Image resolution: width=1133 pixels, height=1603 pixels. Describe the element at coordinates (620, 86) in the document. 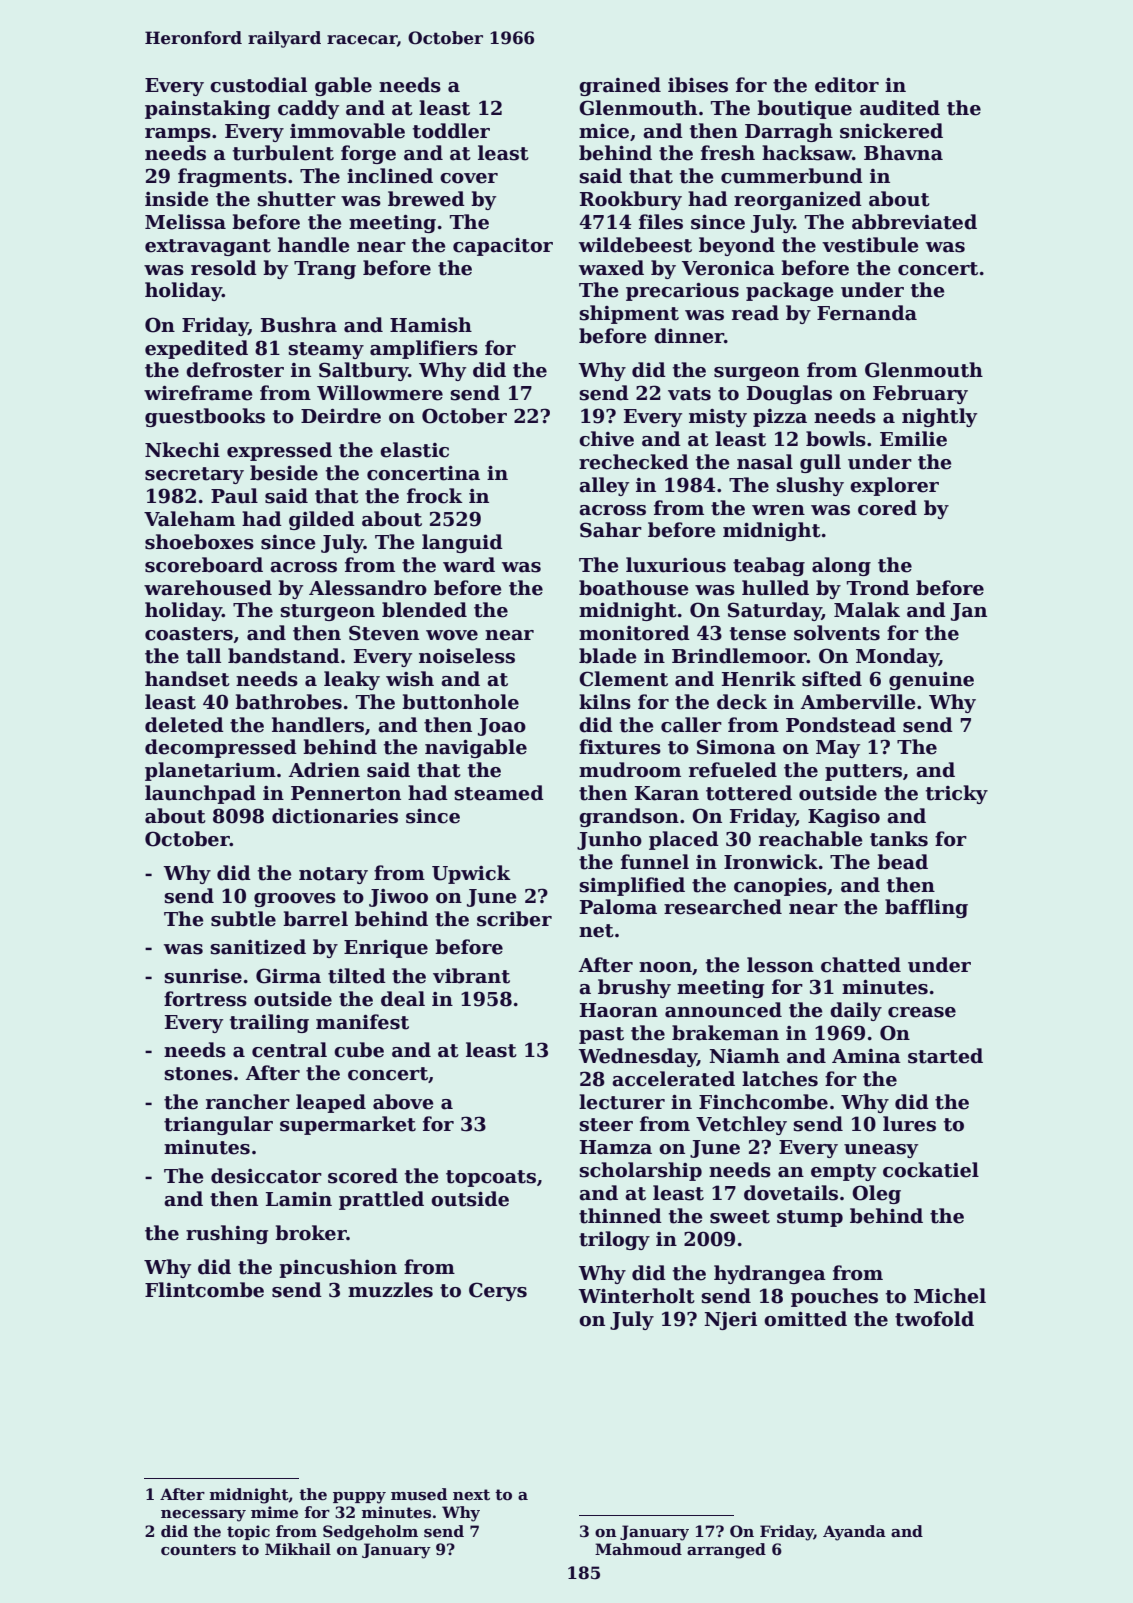

I see `grained` at that location.
